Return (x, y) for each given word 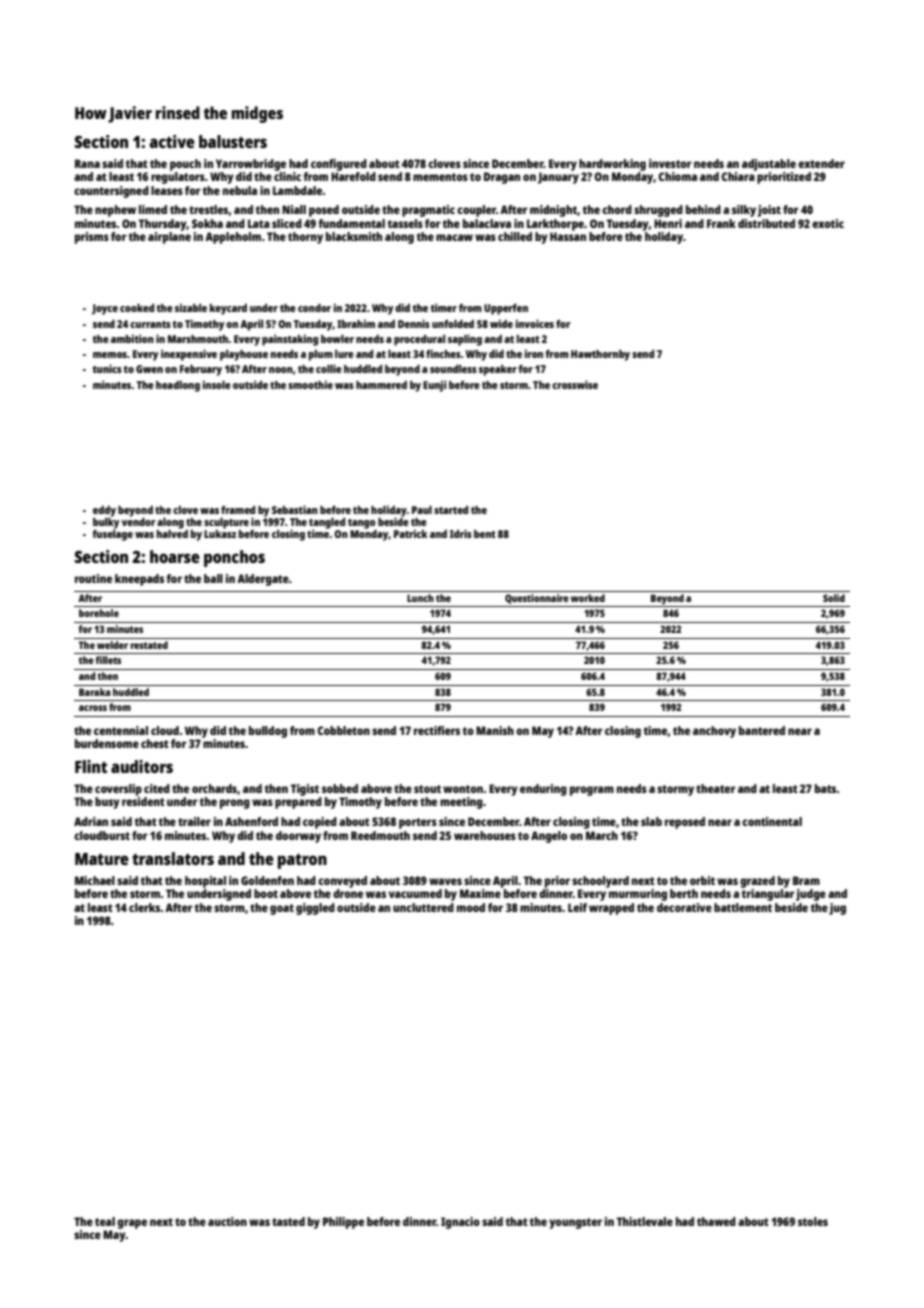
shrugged (658, 211)
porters (418, 823)
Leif (577, 907)
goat (282, 909)
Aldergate (263, 580)
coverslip (118, 790)
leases (167, 190)
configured (339, 165)
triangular (768, 895)
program (592, 791)
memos (110, 355)
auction (227, 1221)
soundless (453, 369)
